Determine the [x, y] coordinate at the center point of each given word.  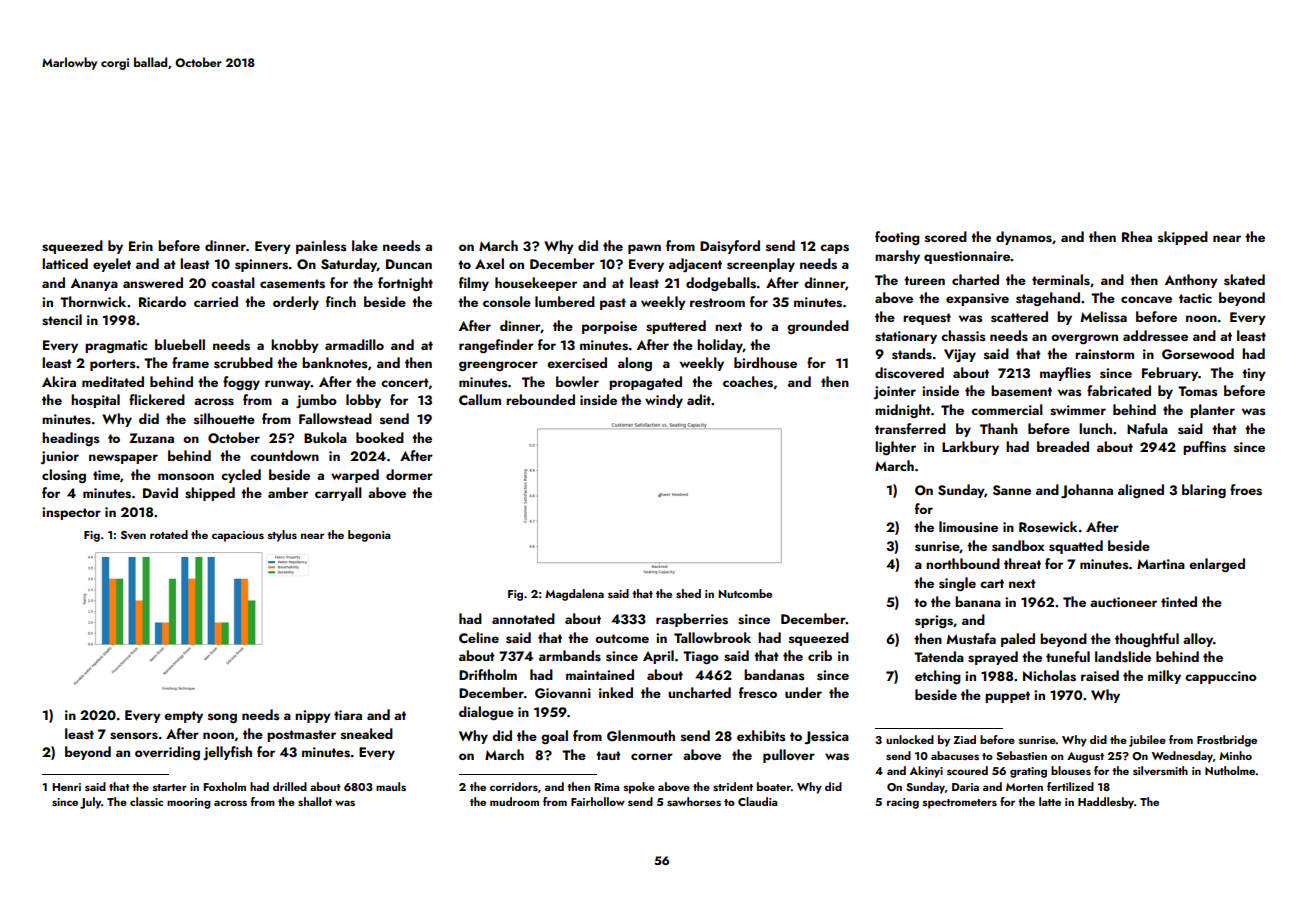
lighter [895, 448]
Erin [141, 246]
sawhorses [694, 801]
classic [146, 801]
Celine [479, 637]
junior [60, 457]
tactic [1195, 298]
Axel [489, 263]
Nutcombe [745, 593]
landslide [1123, 657]
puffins [1204, 448]
